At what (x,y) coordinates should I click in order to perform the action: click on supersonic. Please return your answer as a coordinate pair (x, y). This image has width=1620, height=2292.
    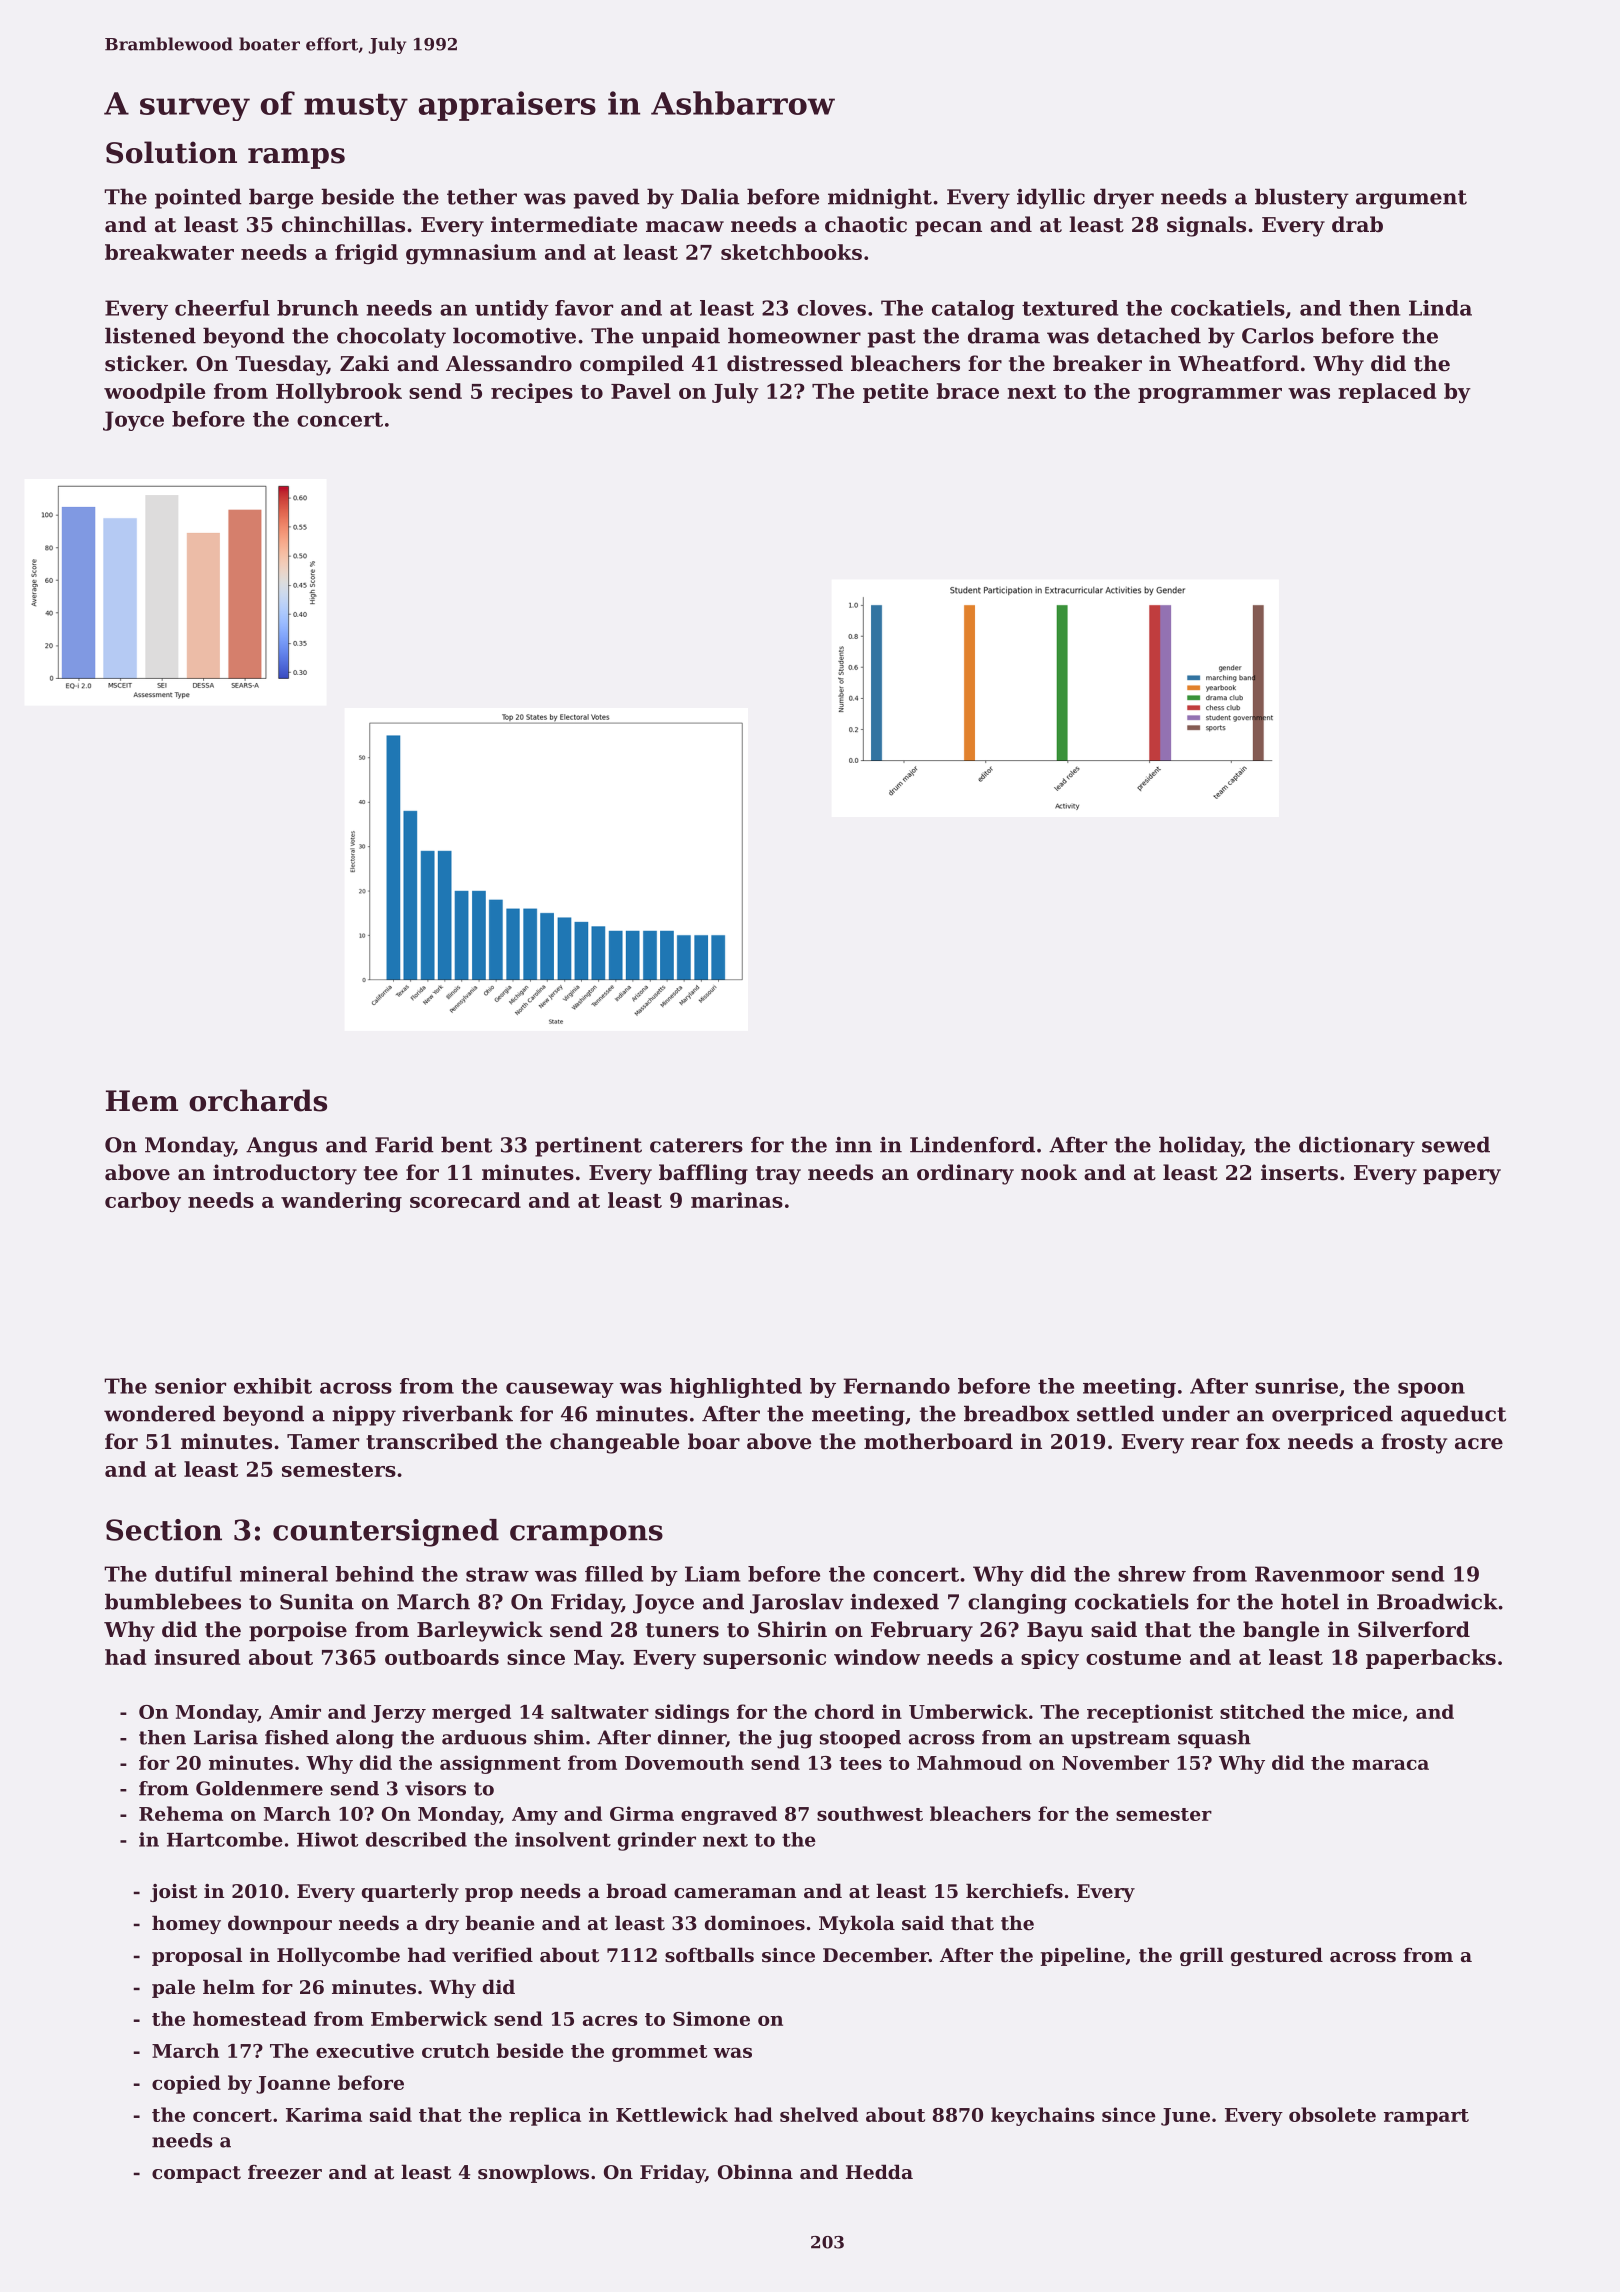
    Looking at the image, I should click on (764, 1659).
